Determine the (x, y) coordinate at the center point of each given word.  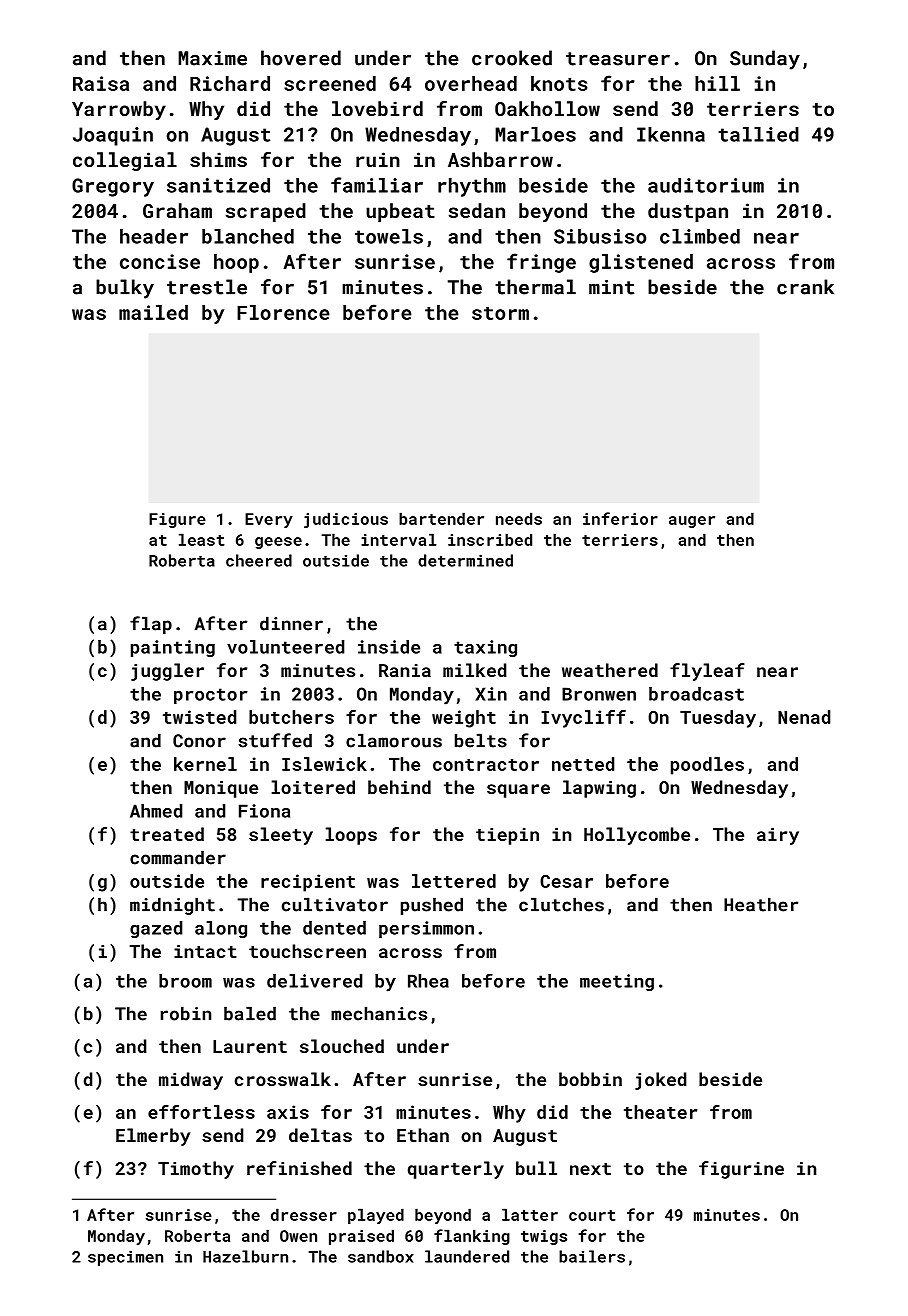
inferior (620, 518)
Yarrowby (119, 110)
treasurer (618, 59)
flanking (472, 1237)
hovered (301, 58)
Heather (761, 904)
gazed (156, 929)
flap (151, 625)
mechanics (379, 1013)
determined (465, 560)
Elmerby (153, 1137)
